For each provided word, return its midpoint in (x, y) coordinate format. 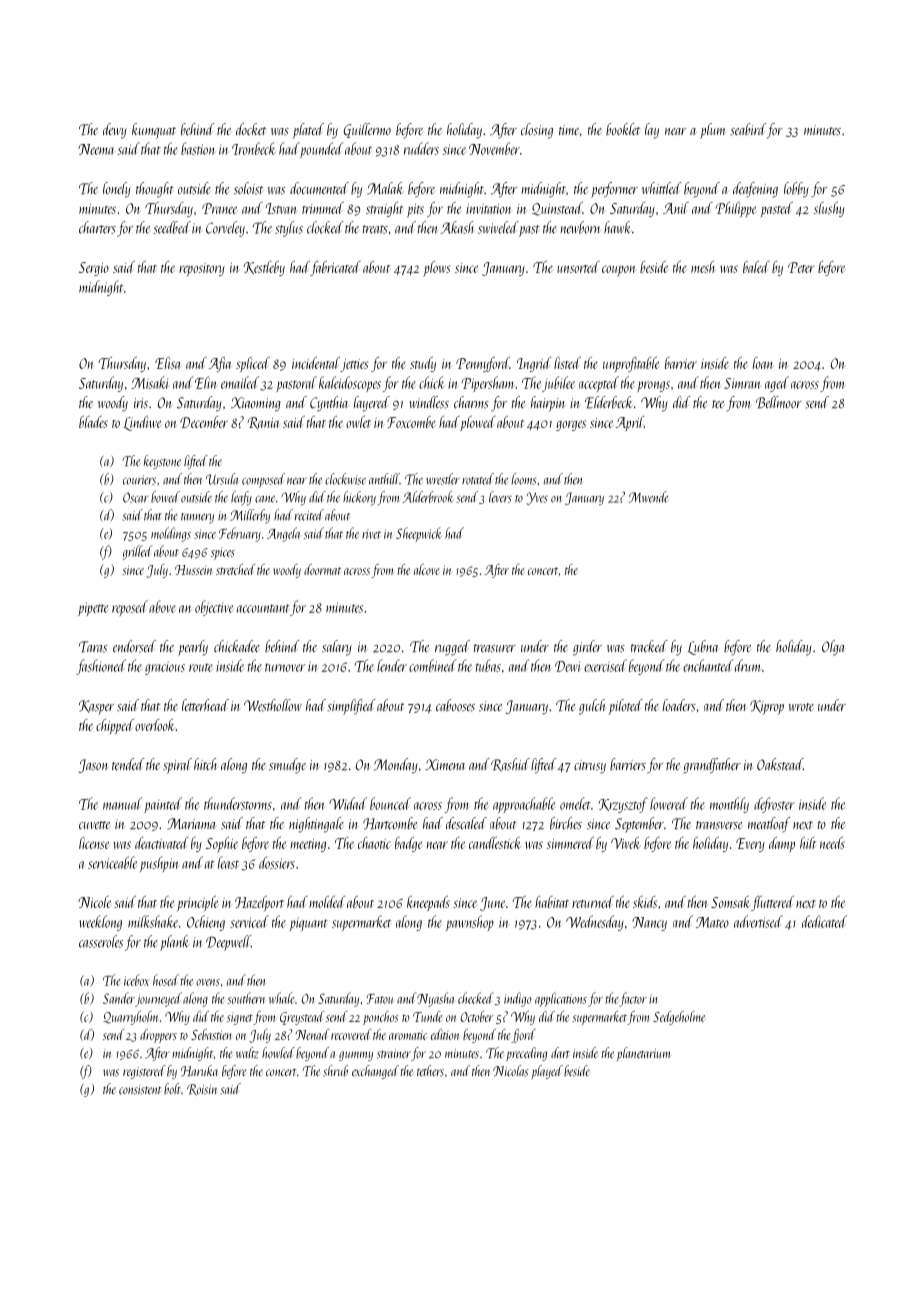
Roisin (202, 1090)
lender (392, 665)
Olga (833, 648)
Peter (801, 267)
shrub (335, 1071)
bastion (197, 148)
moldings (171, 534)
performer (614, 190)
